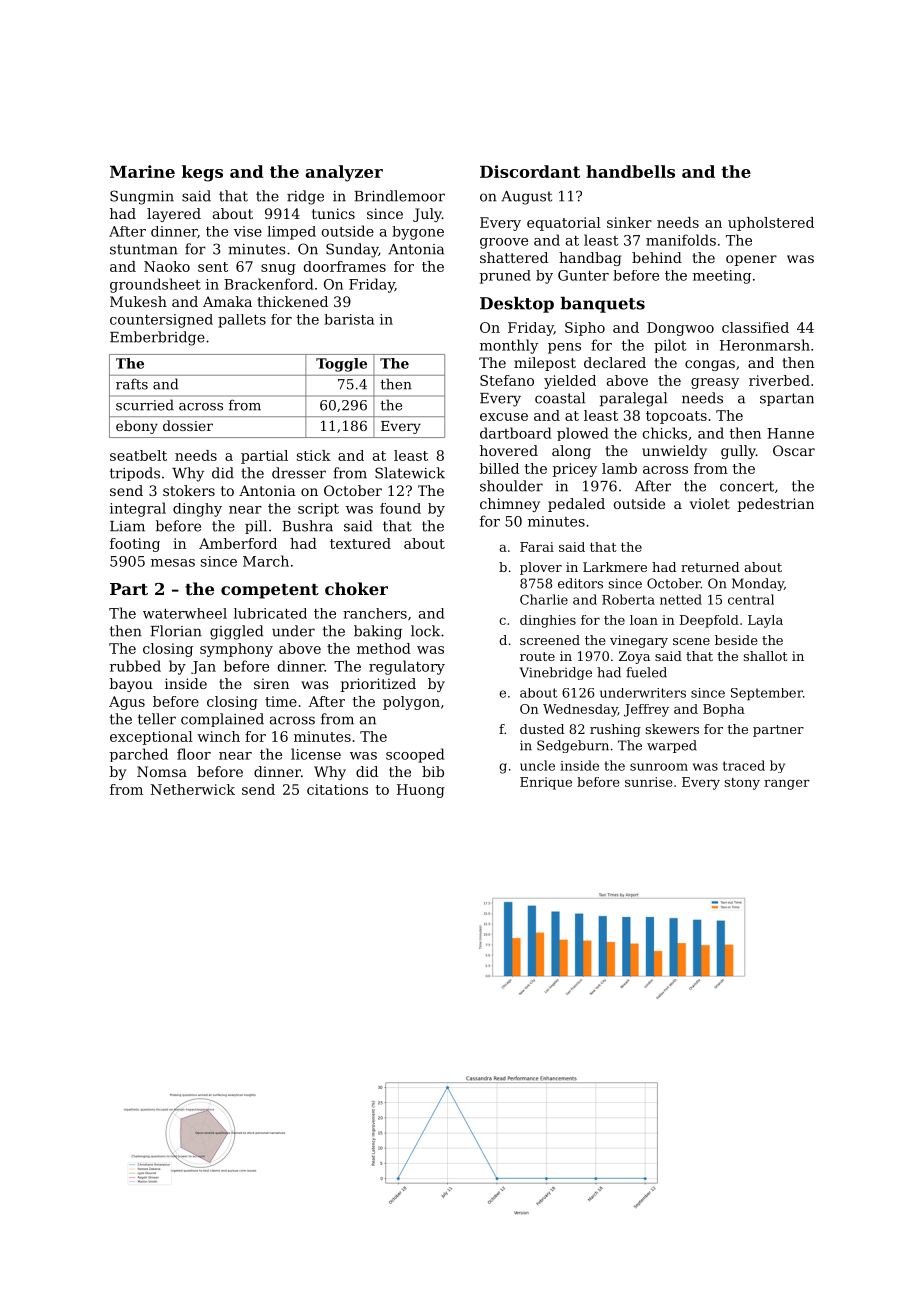 The height and width of the screenshot is (1311, 924). What do you see at coordinates (356, 588) in the screenshot?
I see `choker` at bounding box center [356, 588].
